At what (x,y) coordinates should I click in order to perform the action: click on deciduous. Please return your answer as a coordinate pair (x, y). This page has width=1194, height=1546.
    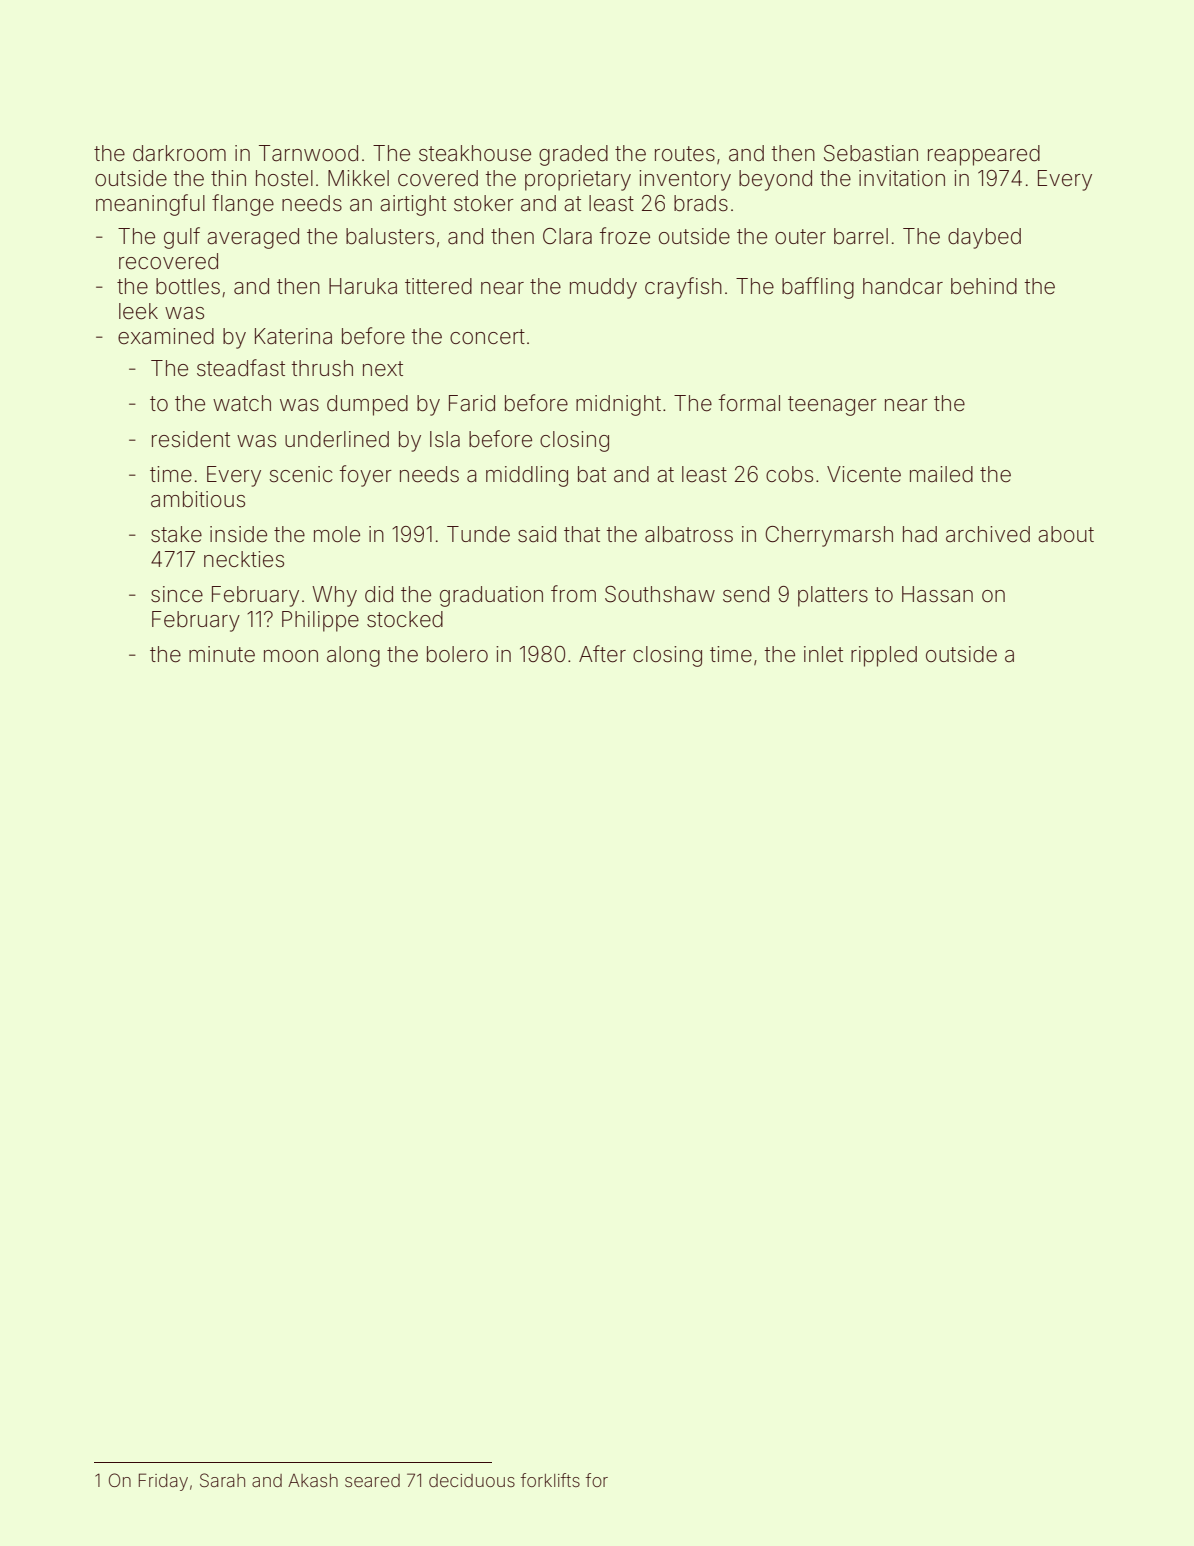
    Looking at the image, I should click on (472, 1480).
